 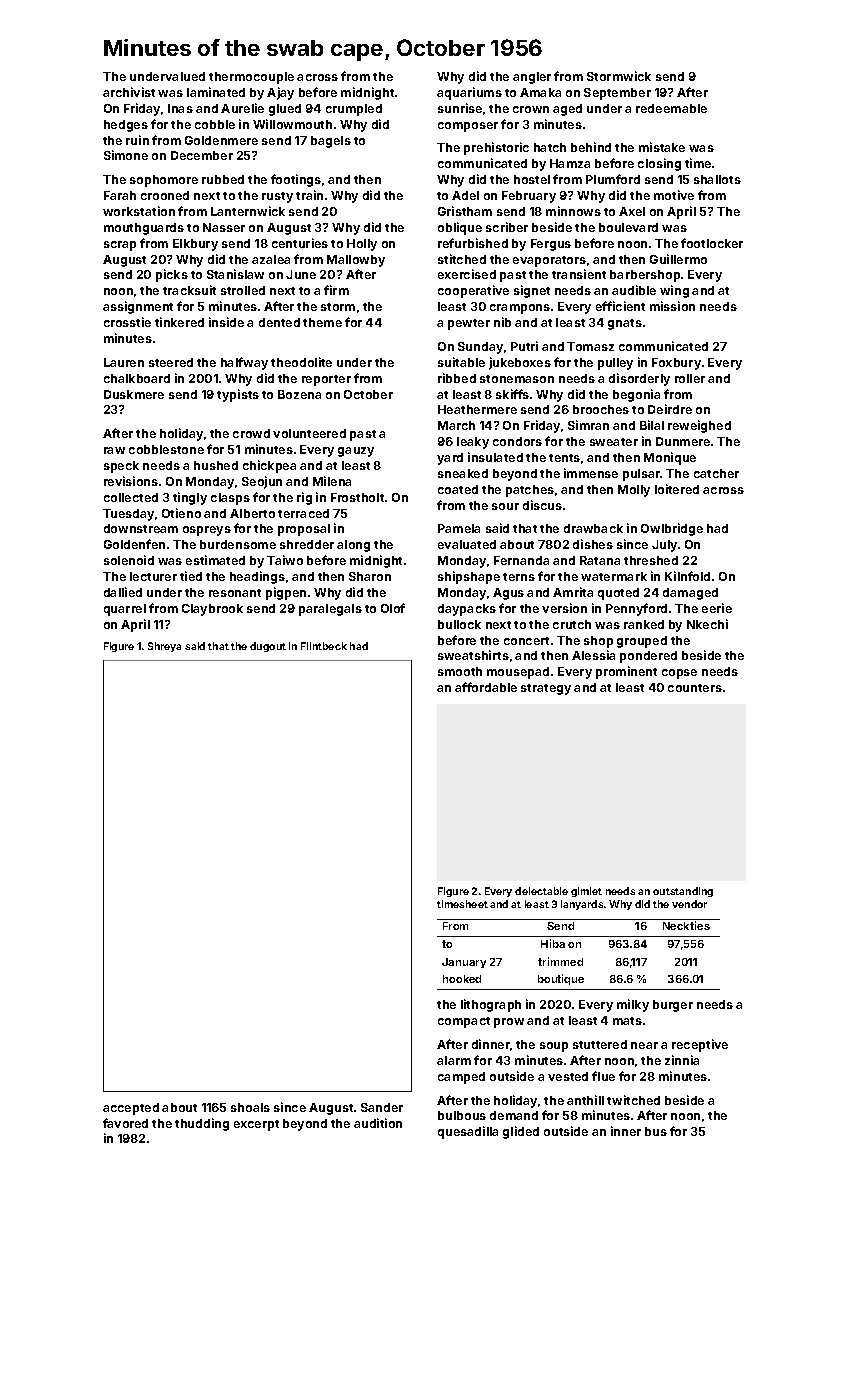 I want to click on ribbed, so click(x=457, y=378).
